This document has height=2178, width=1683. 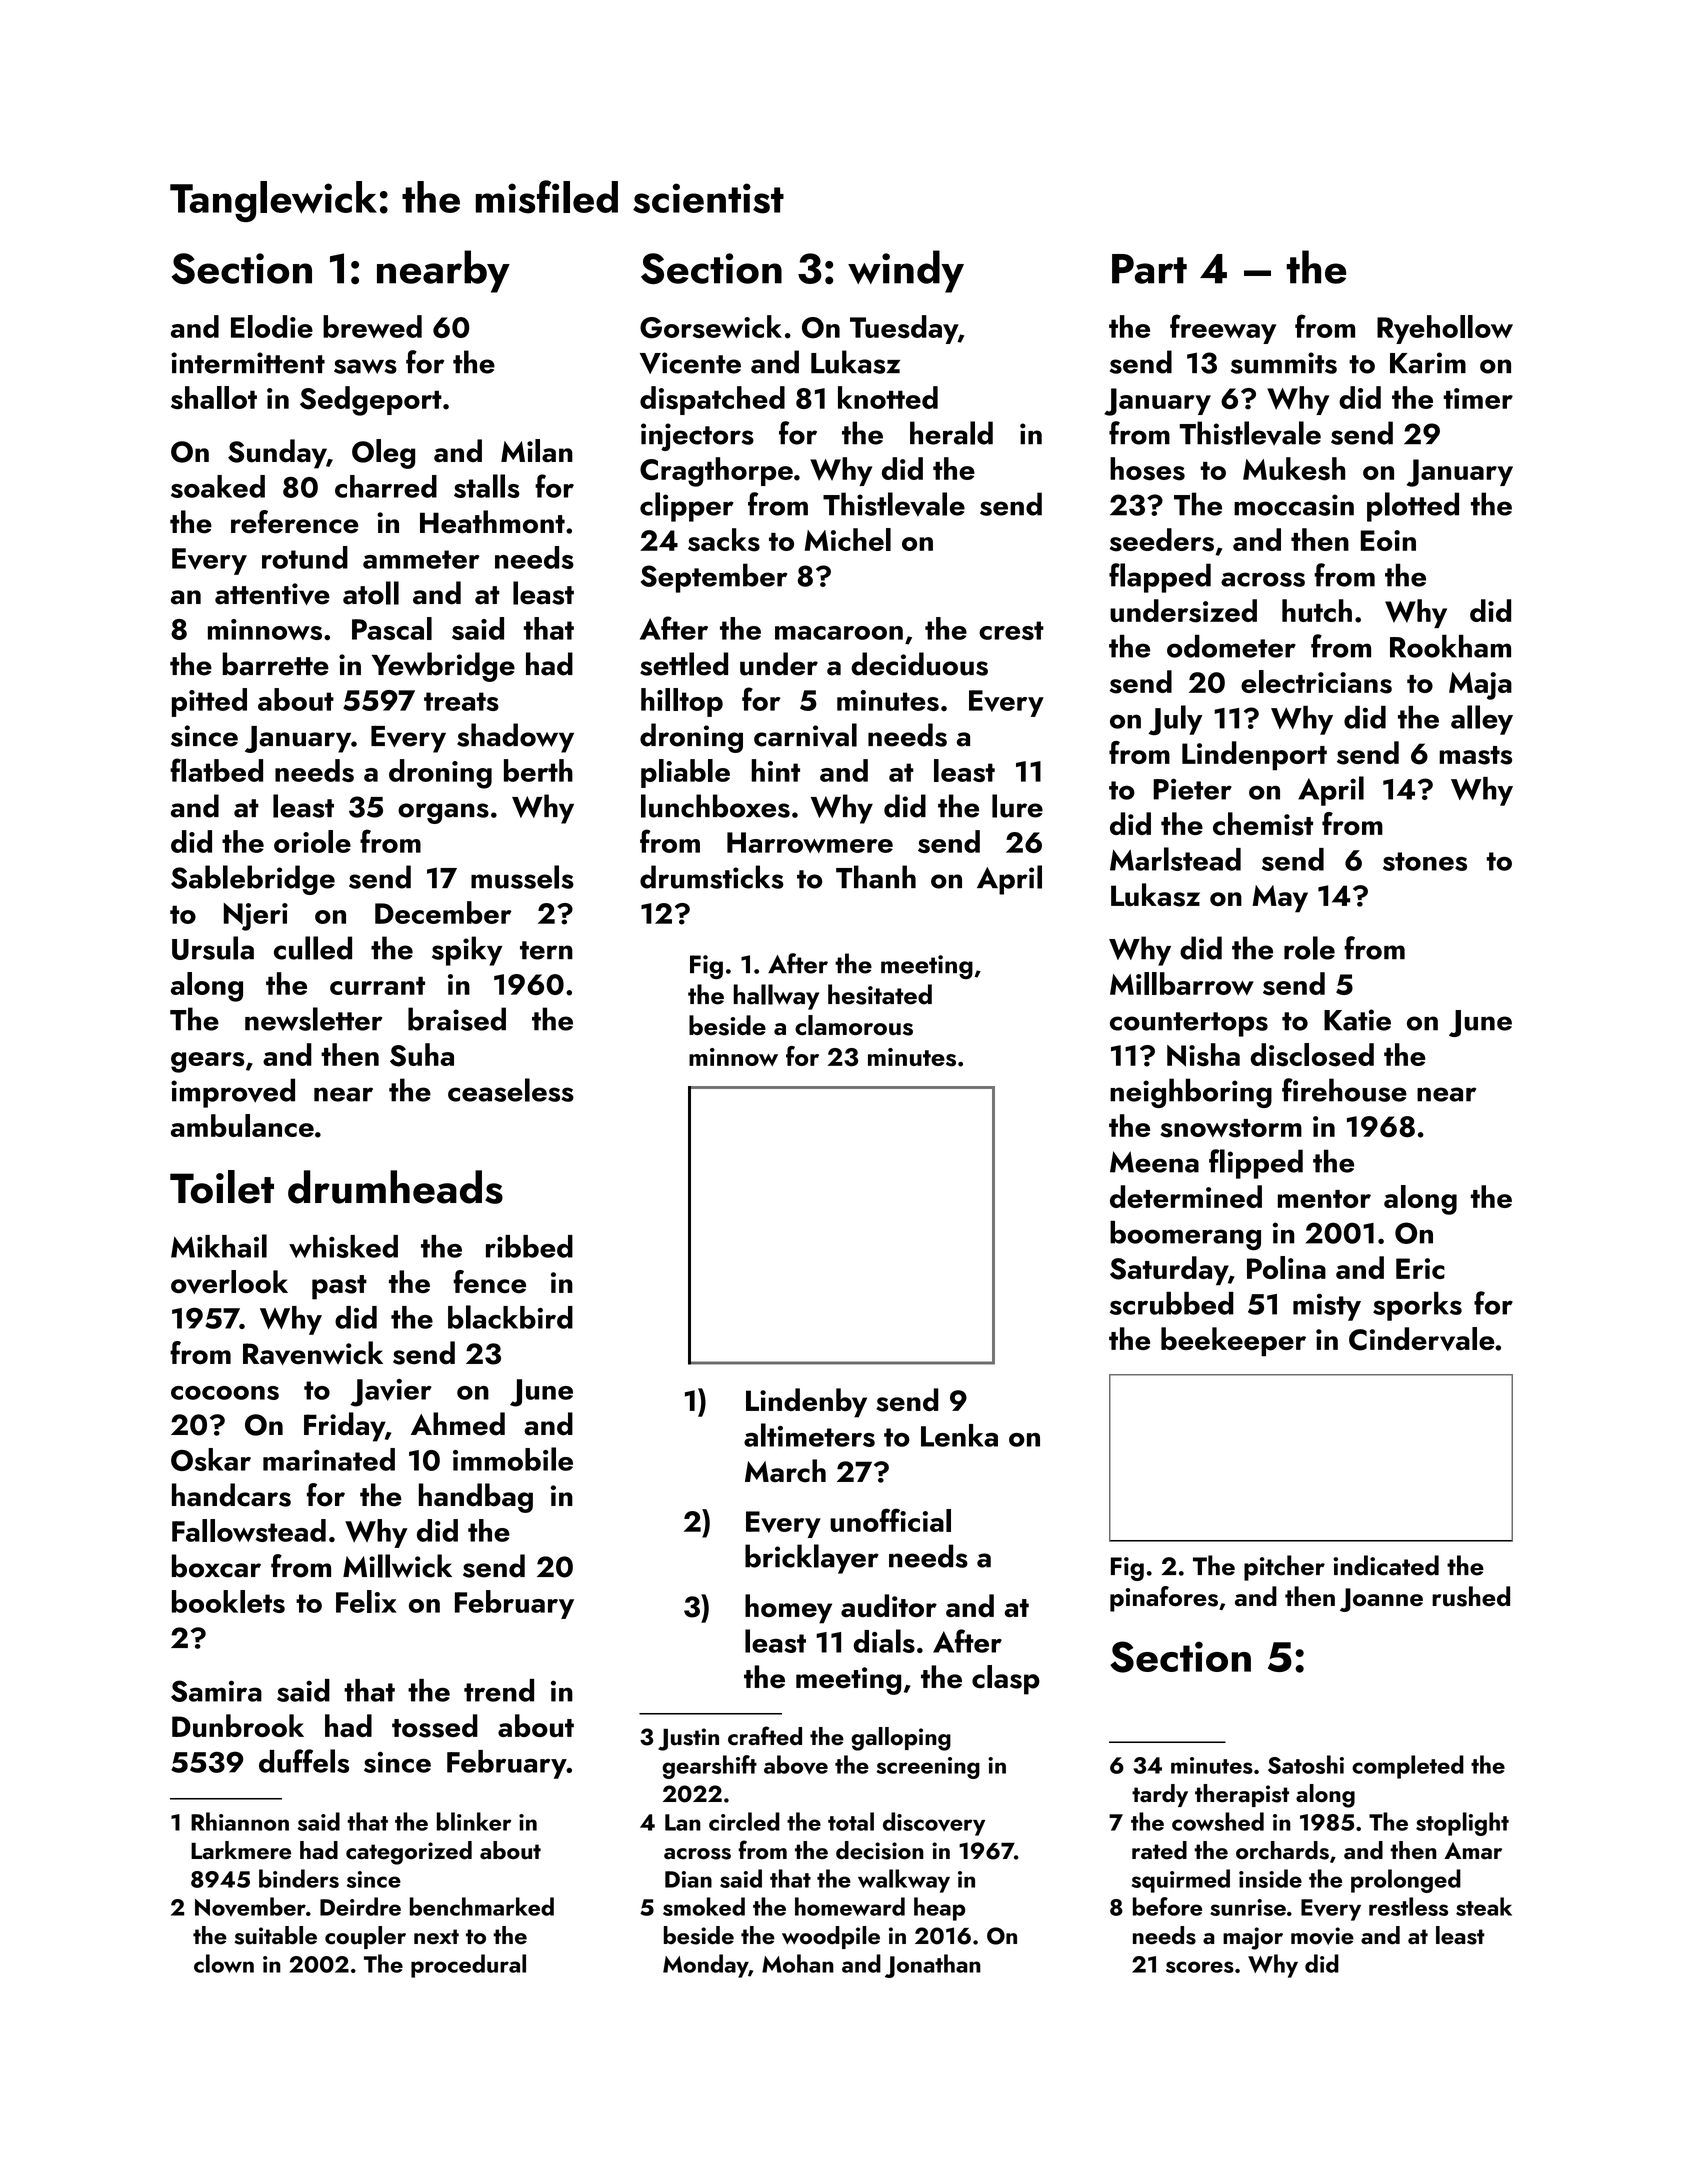 What do you see at coordinates (241, 1850) in the document?
I see `Larkmere` at bounding box center [241, 1850].
